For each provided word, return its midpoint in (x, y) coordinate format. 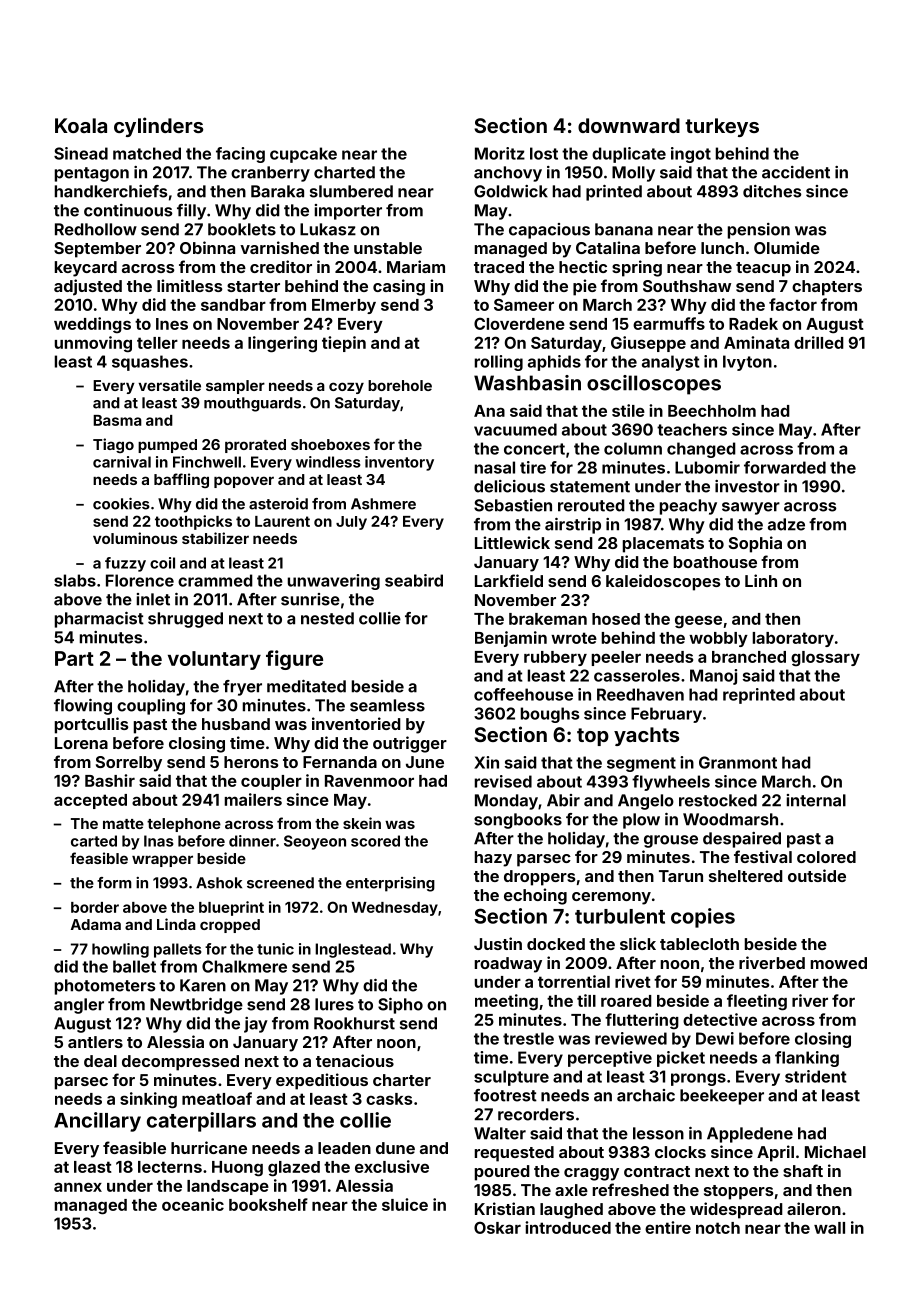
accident (796, 172)
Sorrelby (129, 764)
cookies (121, 504)
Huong (237, 1169)
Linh (761, 580)
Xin (486, 762)
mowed (839, 963)
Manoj (713, 677)
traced (499, 267)
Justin (498, 943)
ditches (772, 191)
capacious (549, 231)
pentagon (92, 174)
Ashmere (383, 504)
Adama (96, 924)
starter (253, 286)
